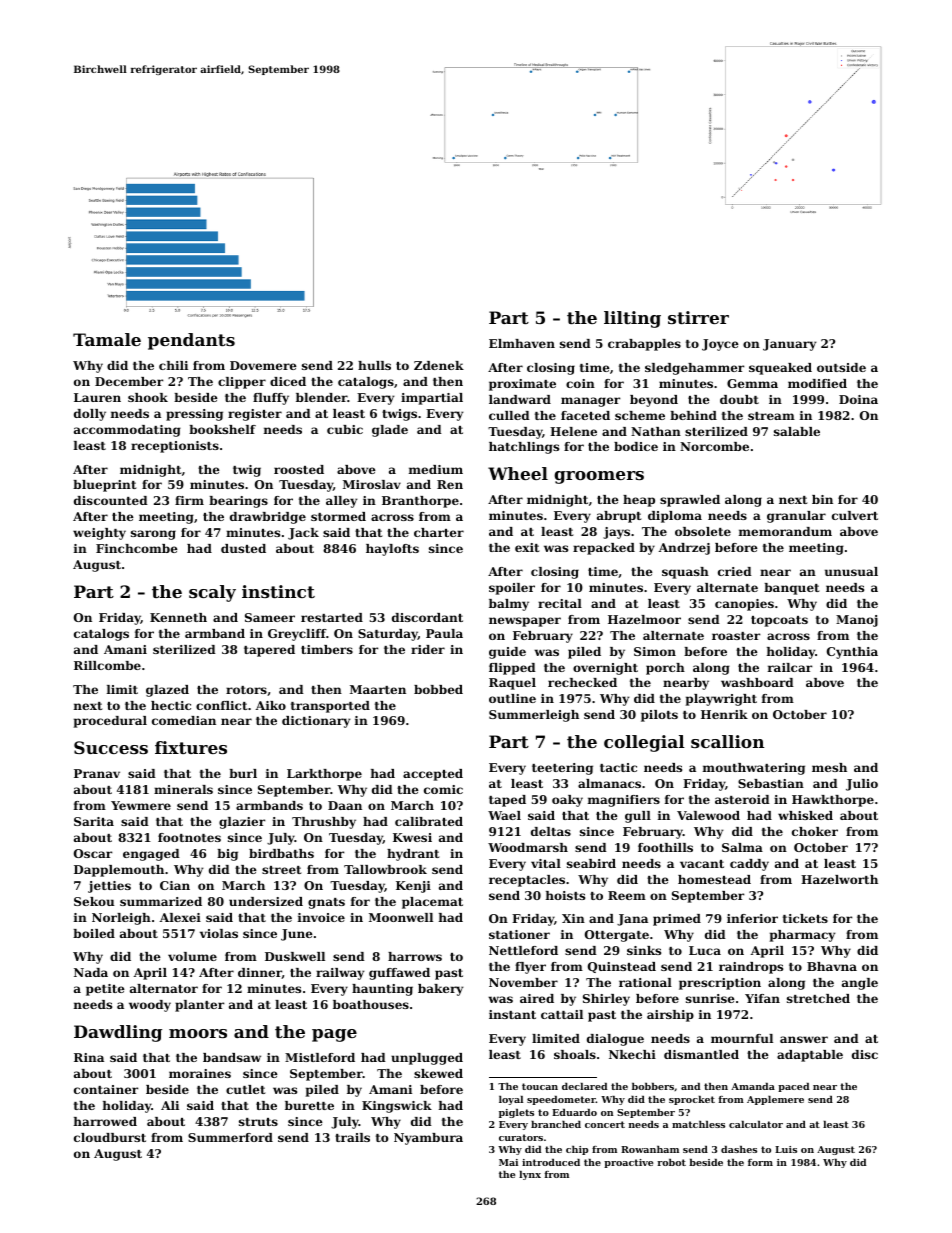 This screenshot has height=1233, width=952. What do you see at coordinates (352, 1137) in the screenshot?
I see `trails` at bounding box center [352, 1137].
